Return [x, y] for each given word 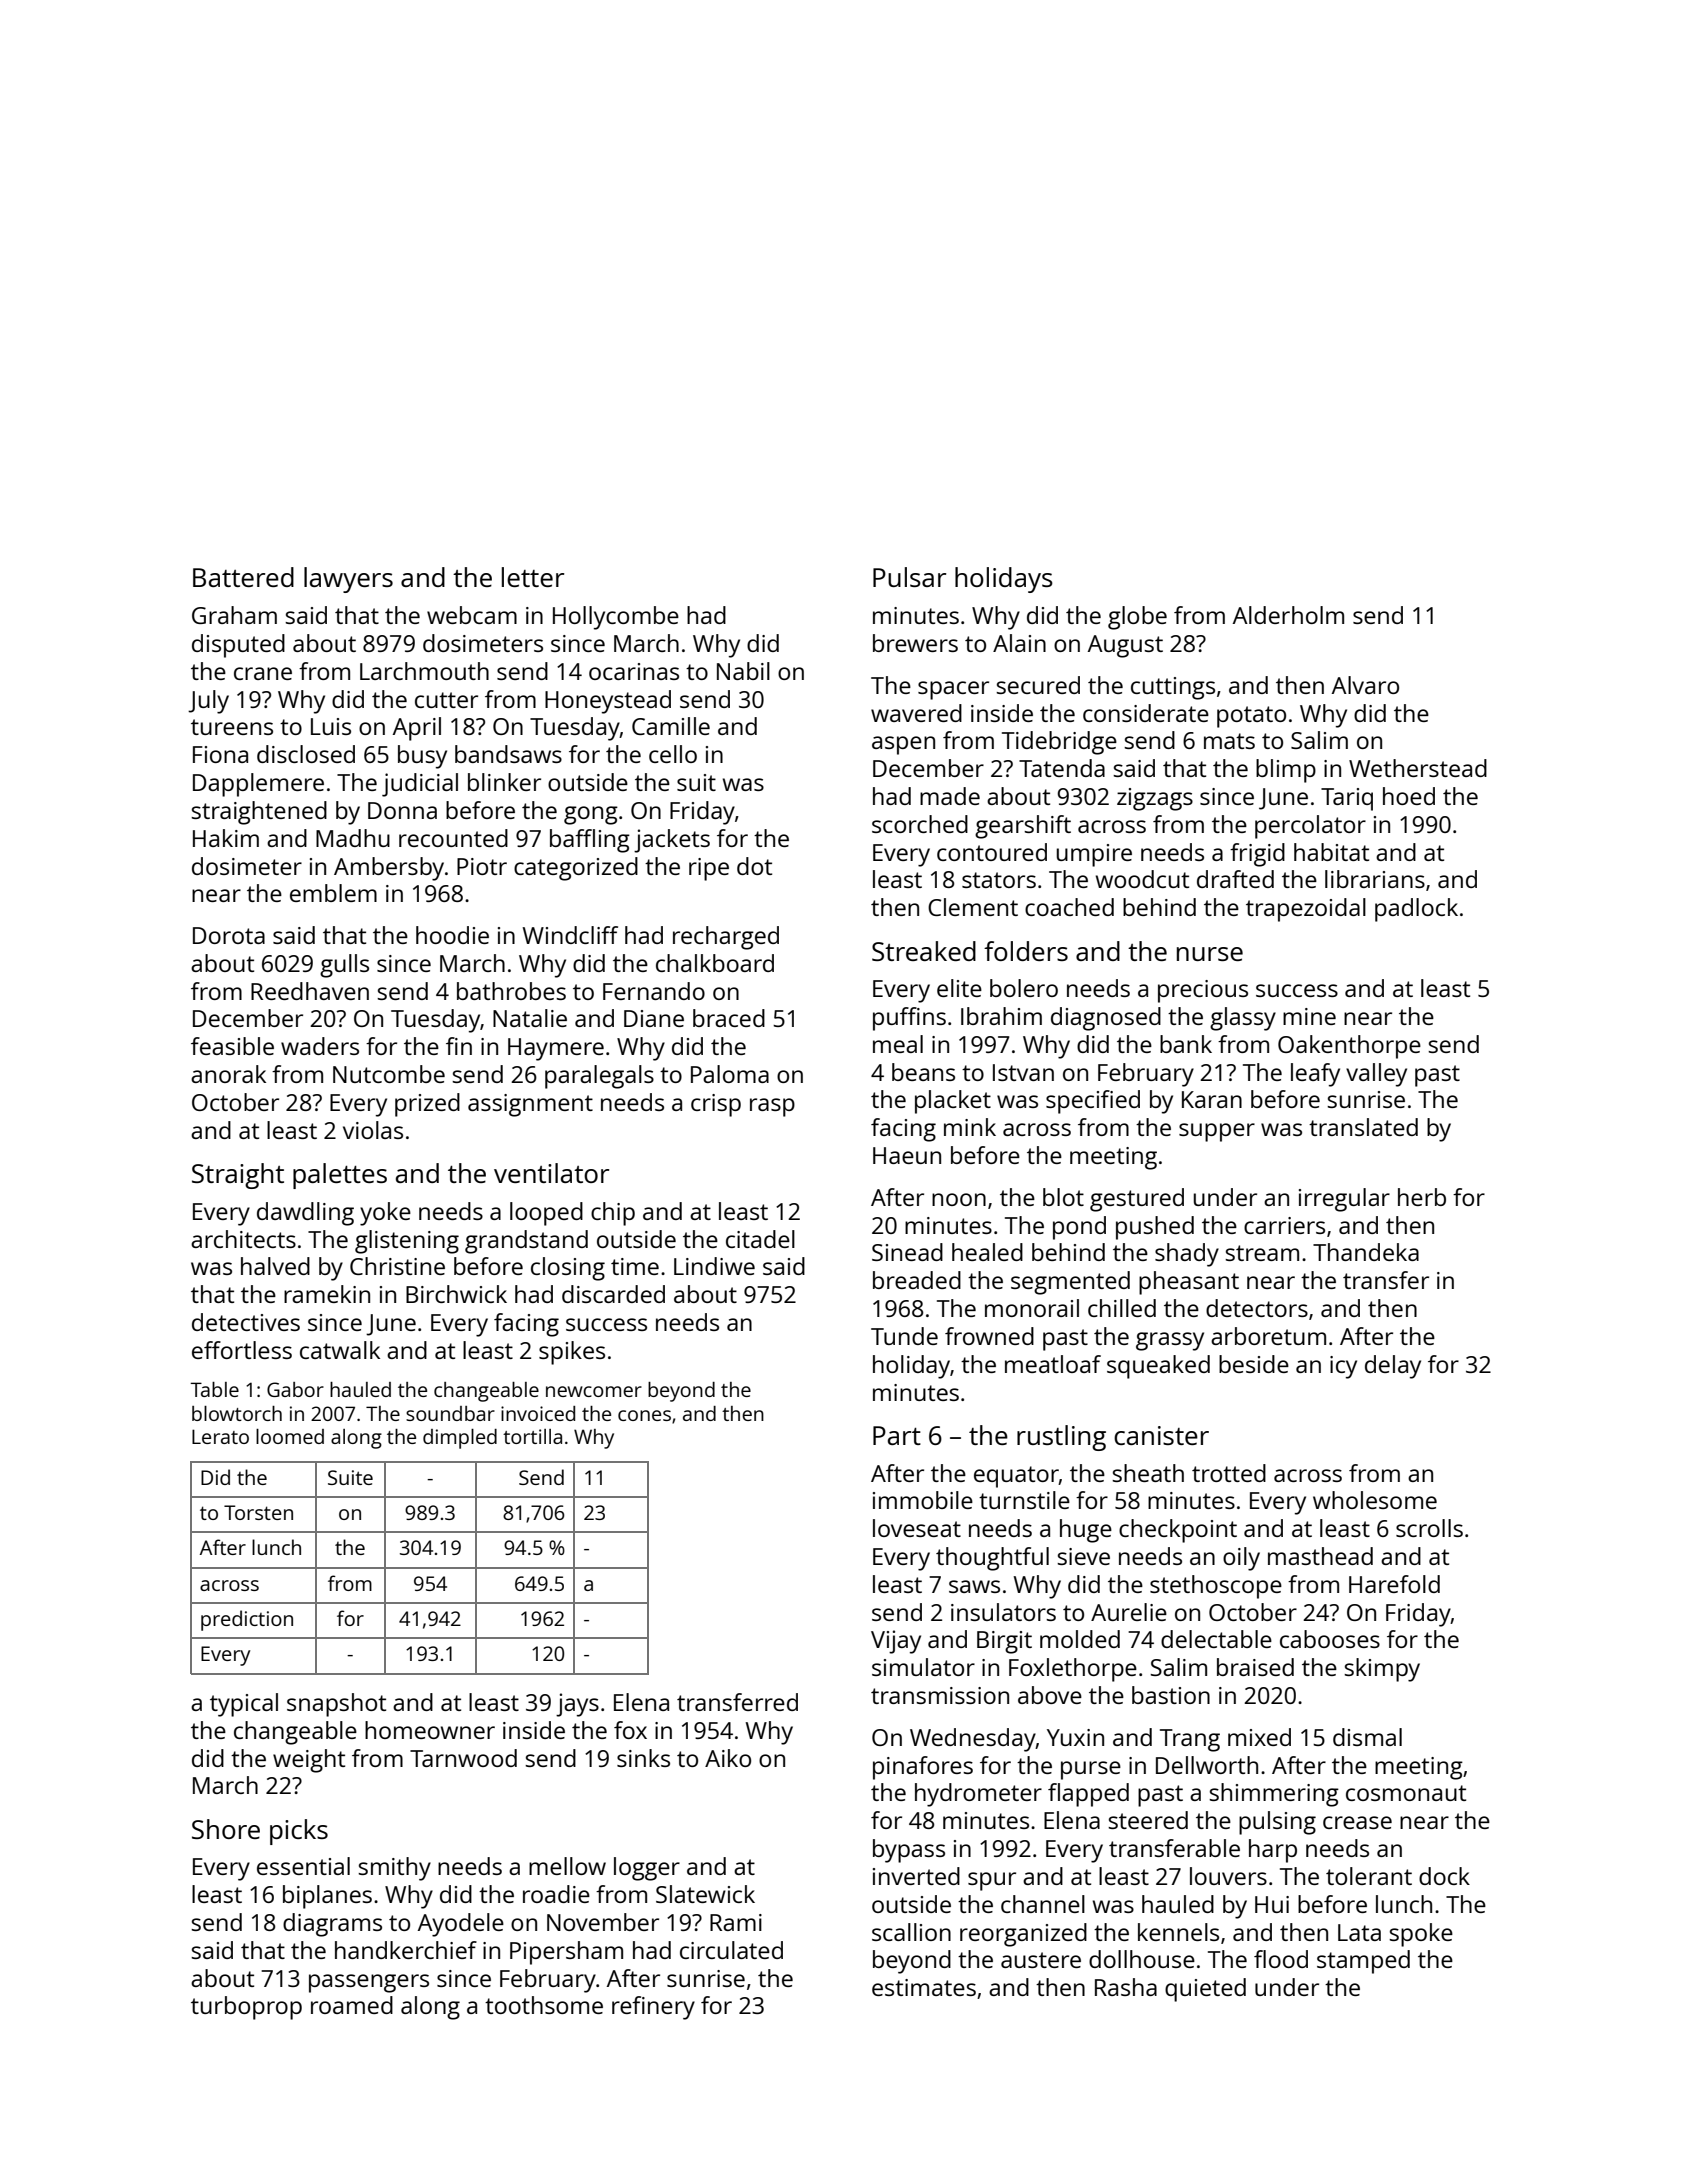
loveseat [917, 1528]
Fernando [654, 991]
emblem [333, 893]
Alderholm [1288, 615]
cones [644, 1415]
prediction [247, 1620]
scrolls [1429, 1528]
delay [1393, 1367]
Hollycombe [616, 618]
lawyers [348, 580]
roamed [352, 2005]
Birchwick [456, 1294]
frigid [1257, 855]
